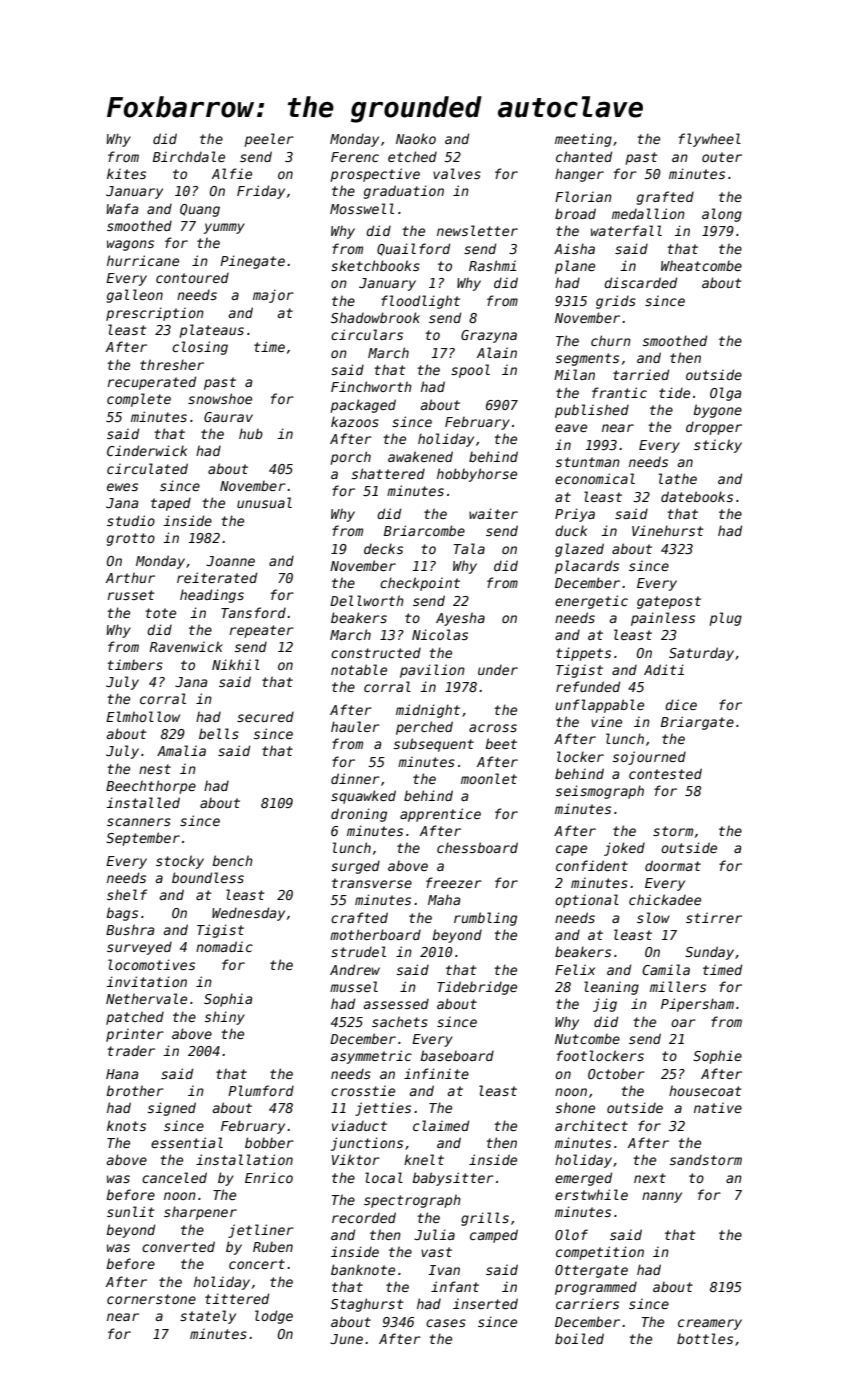  What do you see at coordinates (383, 548) in the screenshot?
I see `decks` at bounding box center [383, 548].
